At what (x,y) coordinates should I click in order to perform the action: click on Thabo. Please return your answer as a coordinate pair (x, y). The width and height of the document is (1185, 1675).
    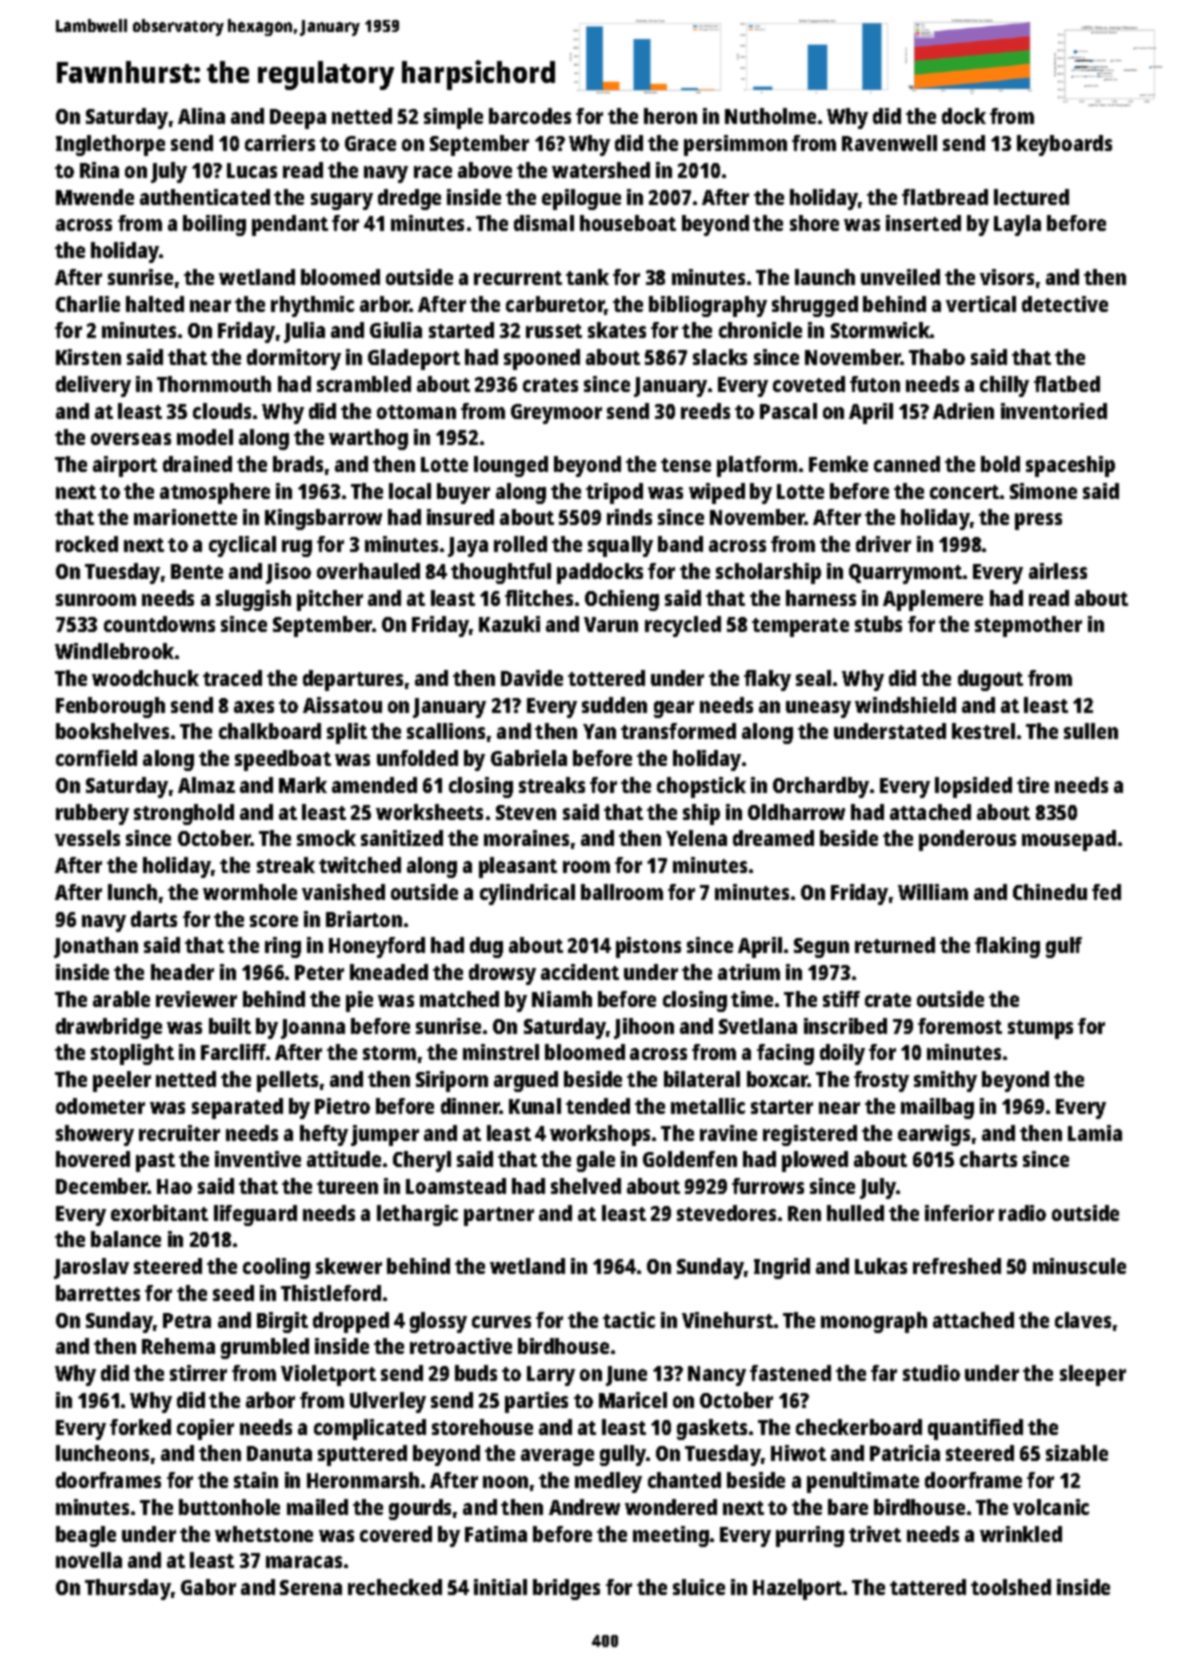
    Looking at the image, I should click on (937, 357).
